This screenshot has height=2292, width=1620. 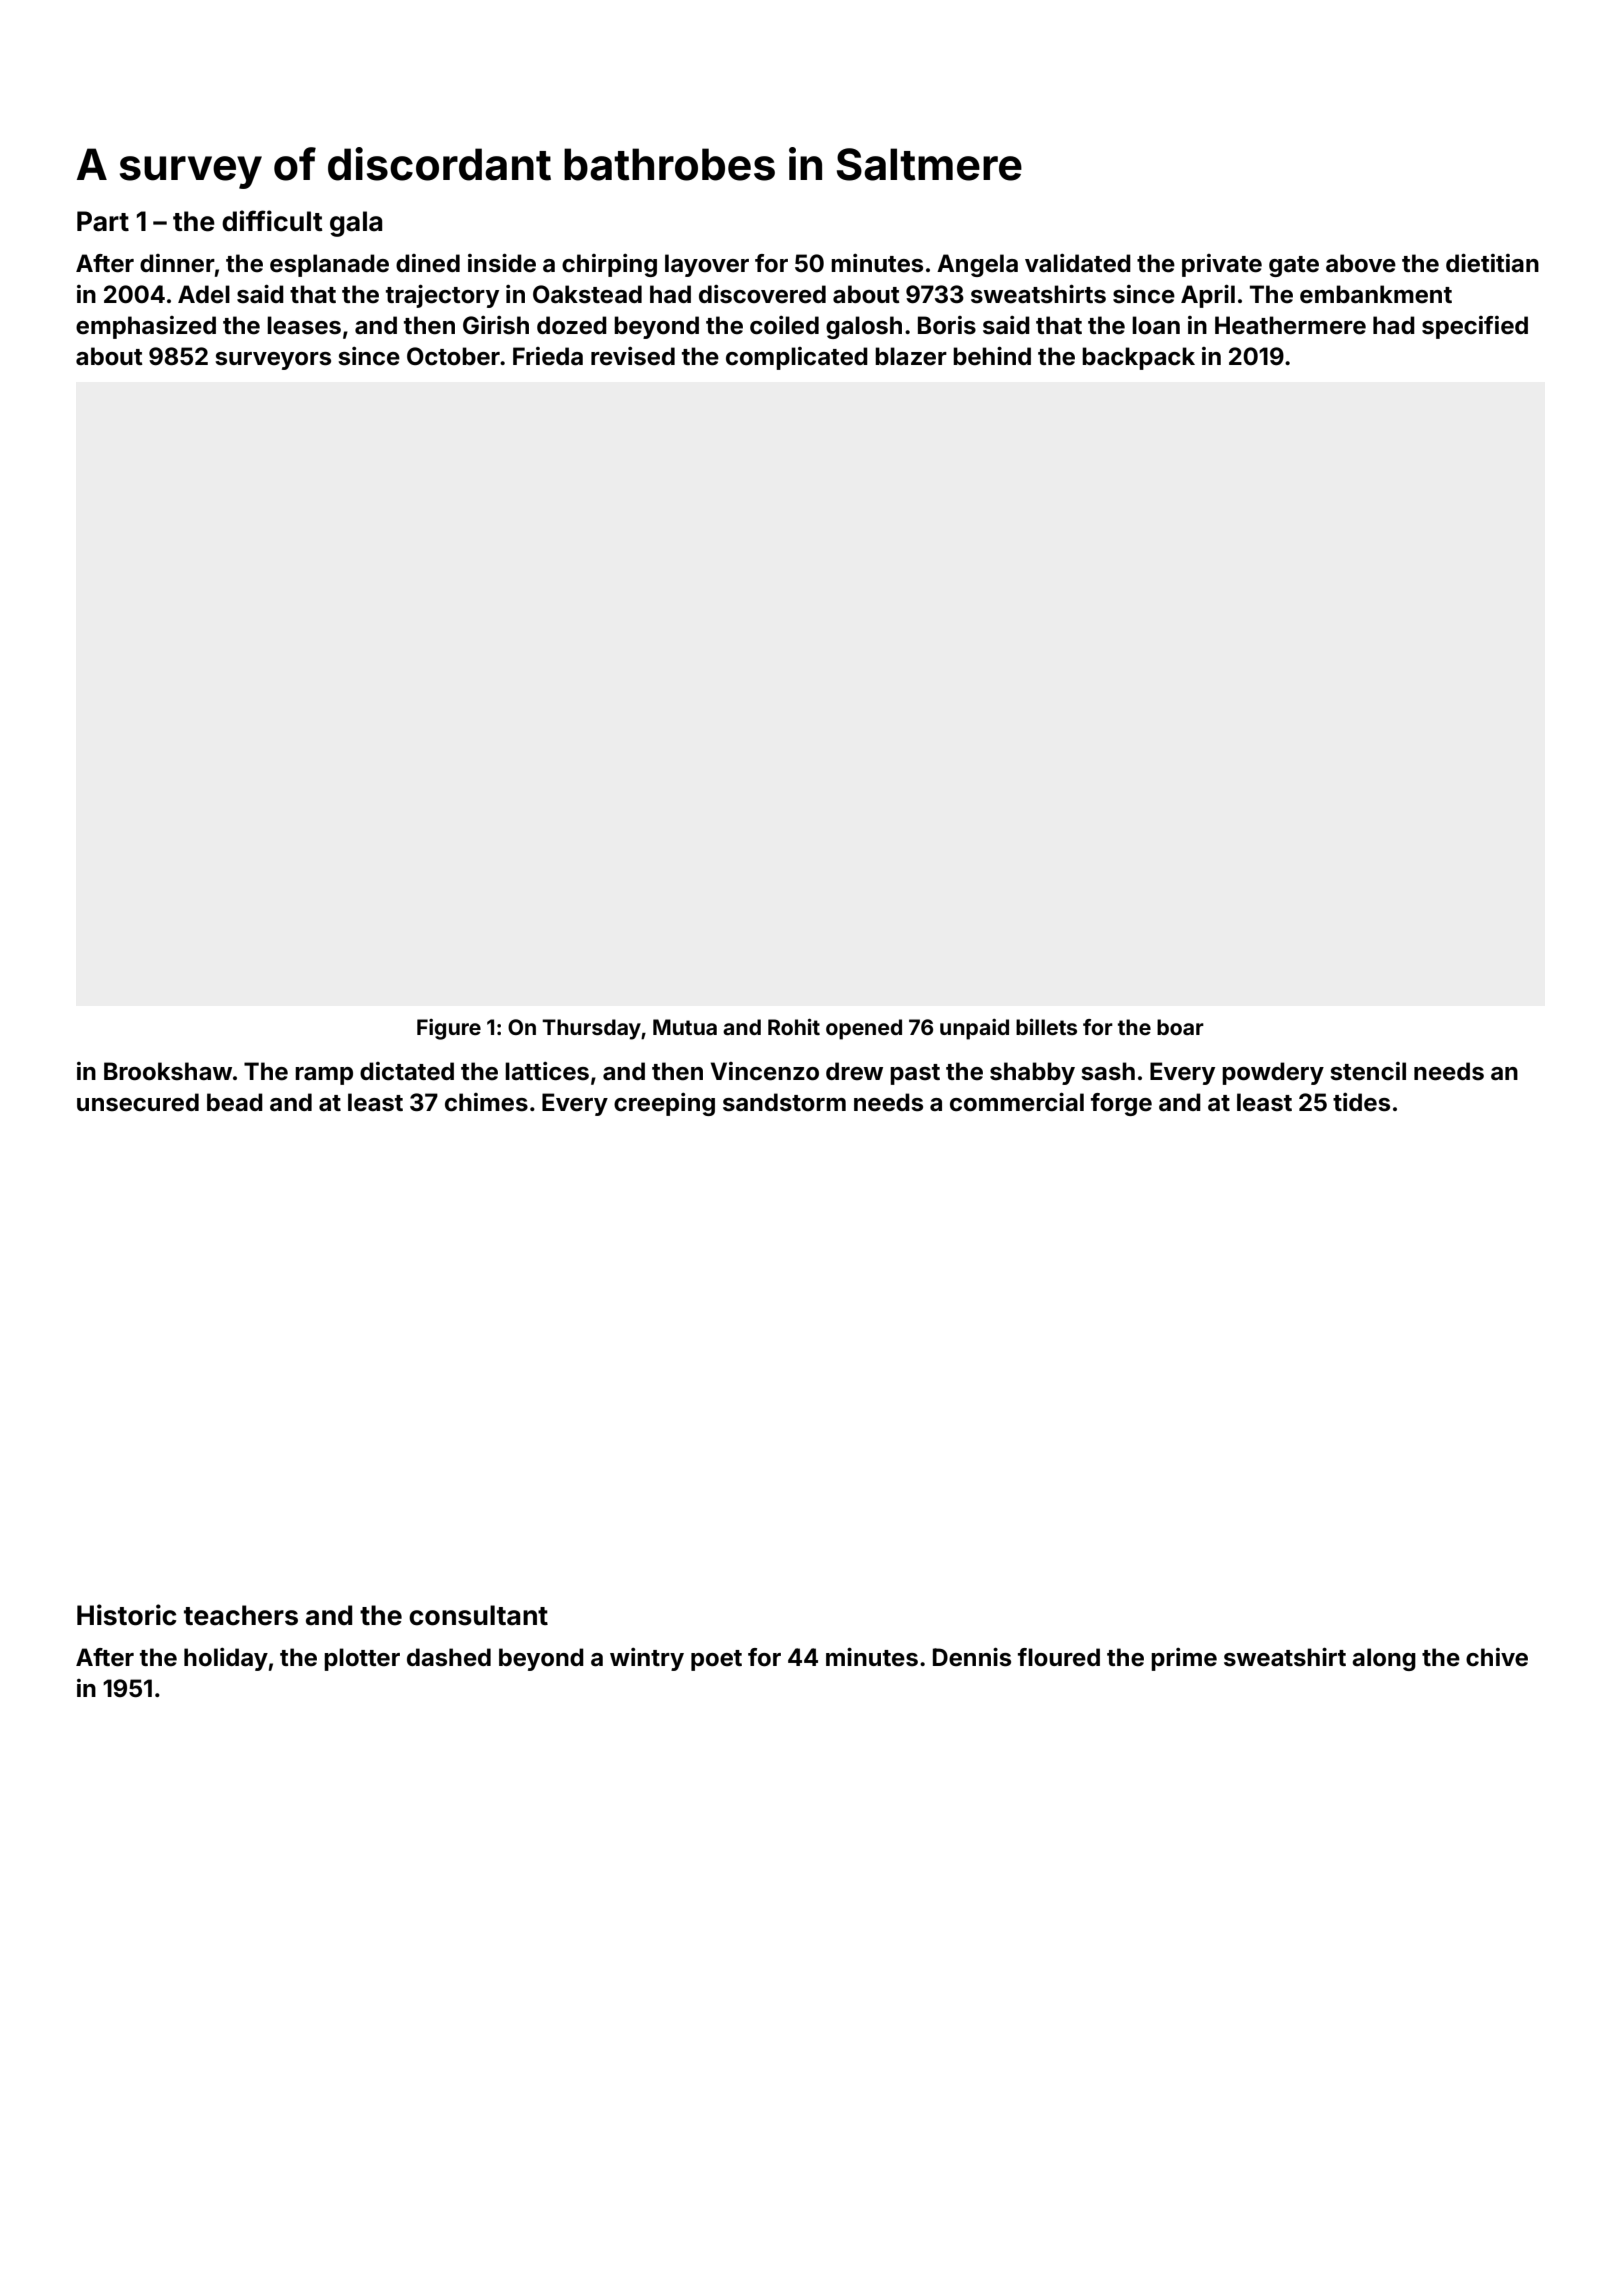 I want to click on Brookshaw, so click(x=168, y=1071).
